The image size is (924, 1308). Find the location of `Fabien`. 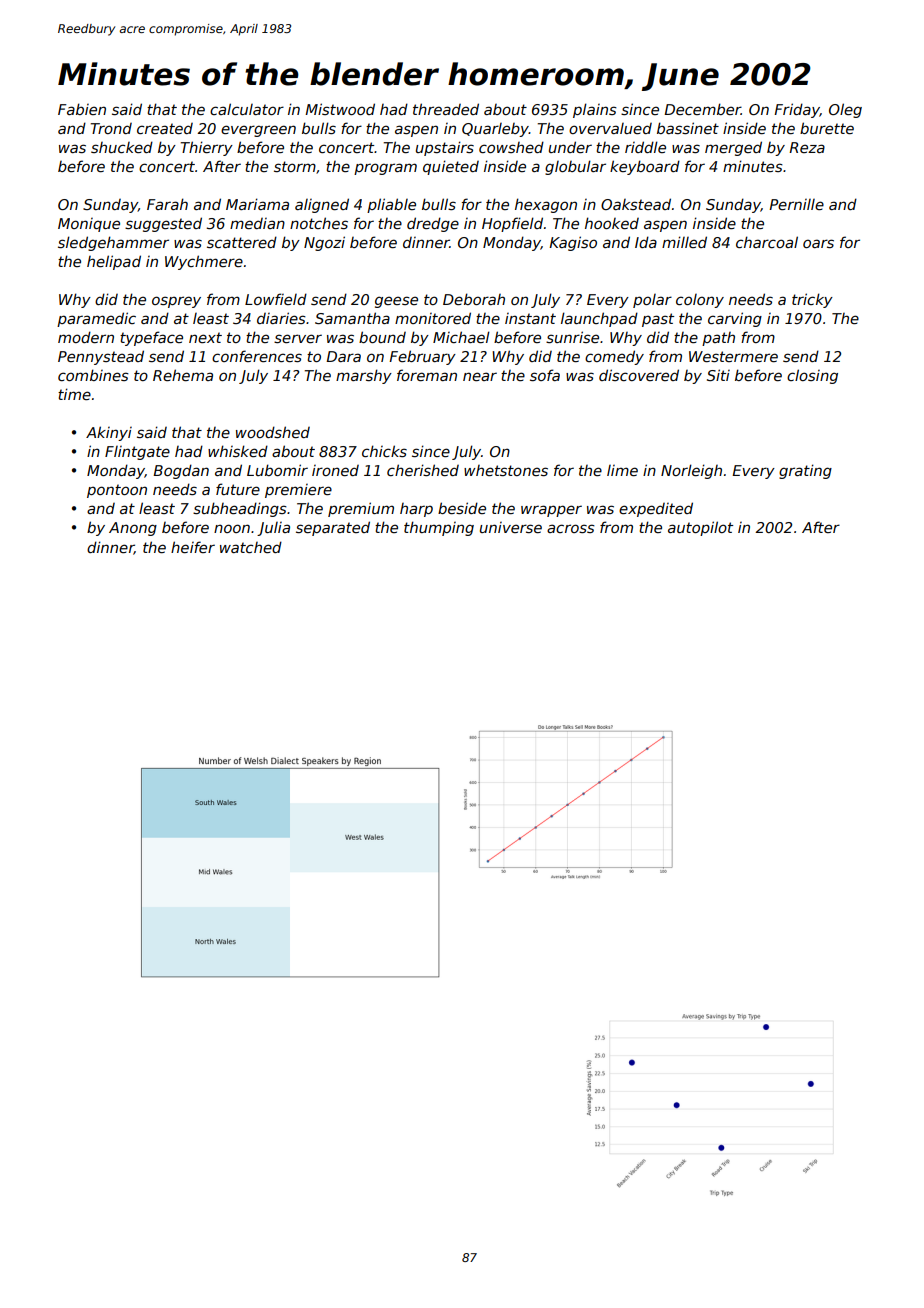

Fabien is located at coordinates (82, 109).
